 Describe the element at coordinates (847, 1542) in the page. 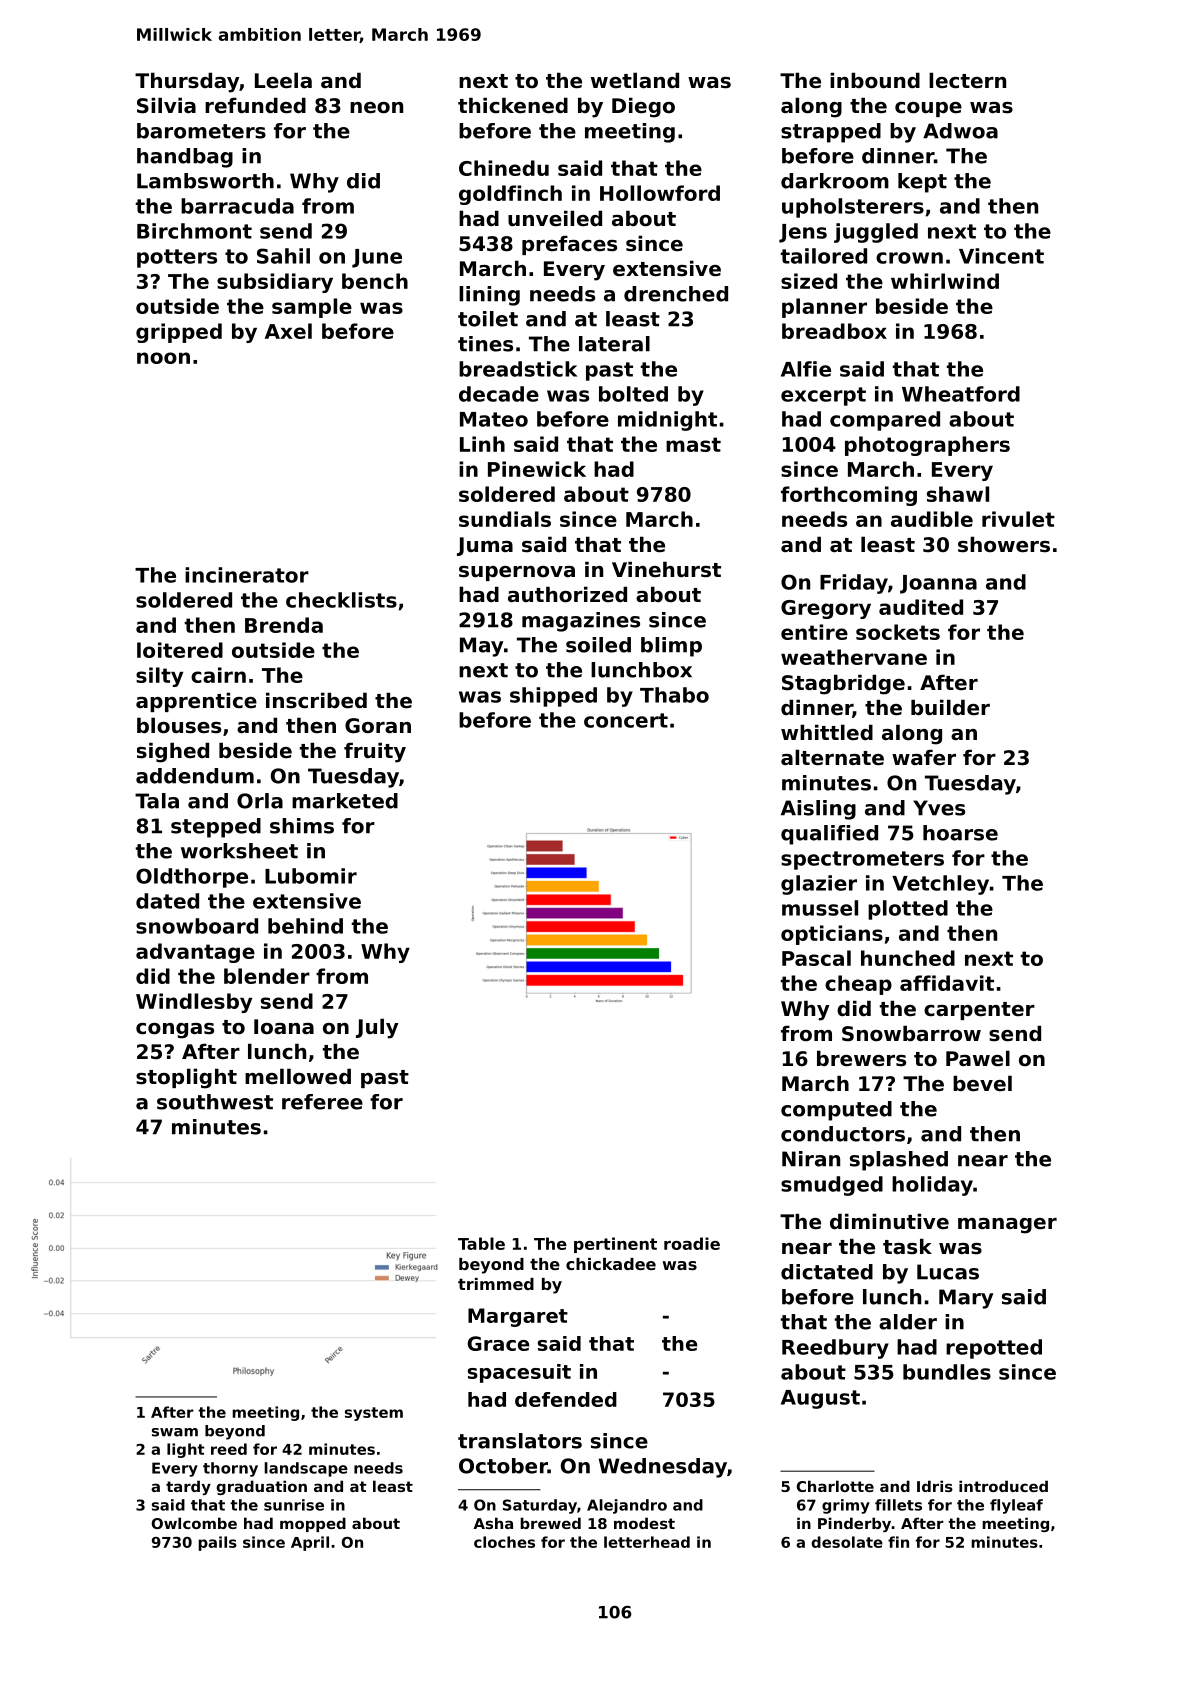

I see `desolate` at that location.
